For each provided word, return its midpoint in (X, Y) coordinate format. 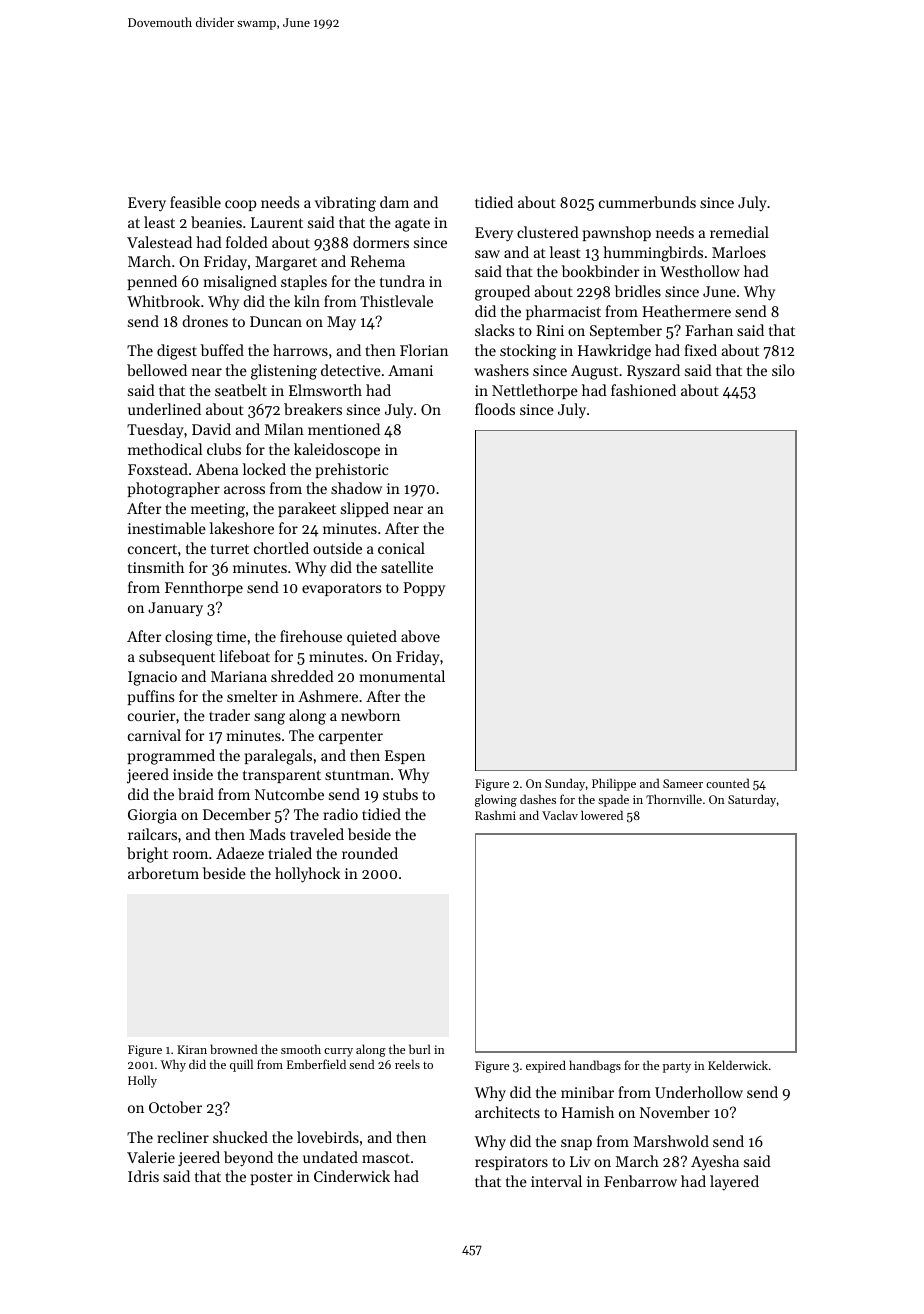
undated (330, 1157)
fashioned (643, 390)
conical (401, 548)
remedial (739, 232)
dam (394, 202)
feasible (195, 202)
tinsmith (156, 567)
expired (546, 1066)
